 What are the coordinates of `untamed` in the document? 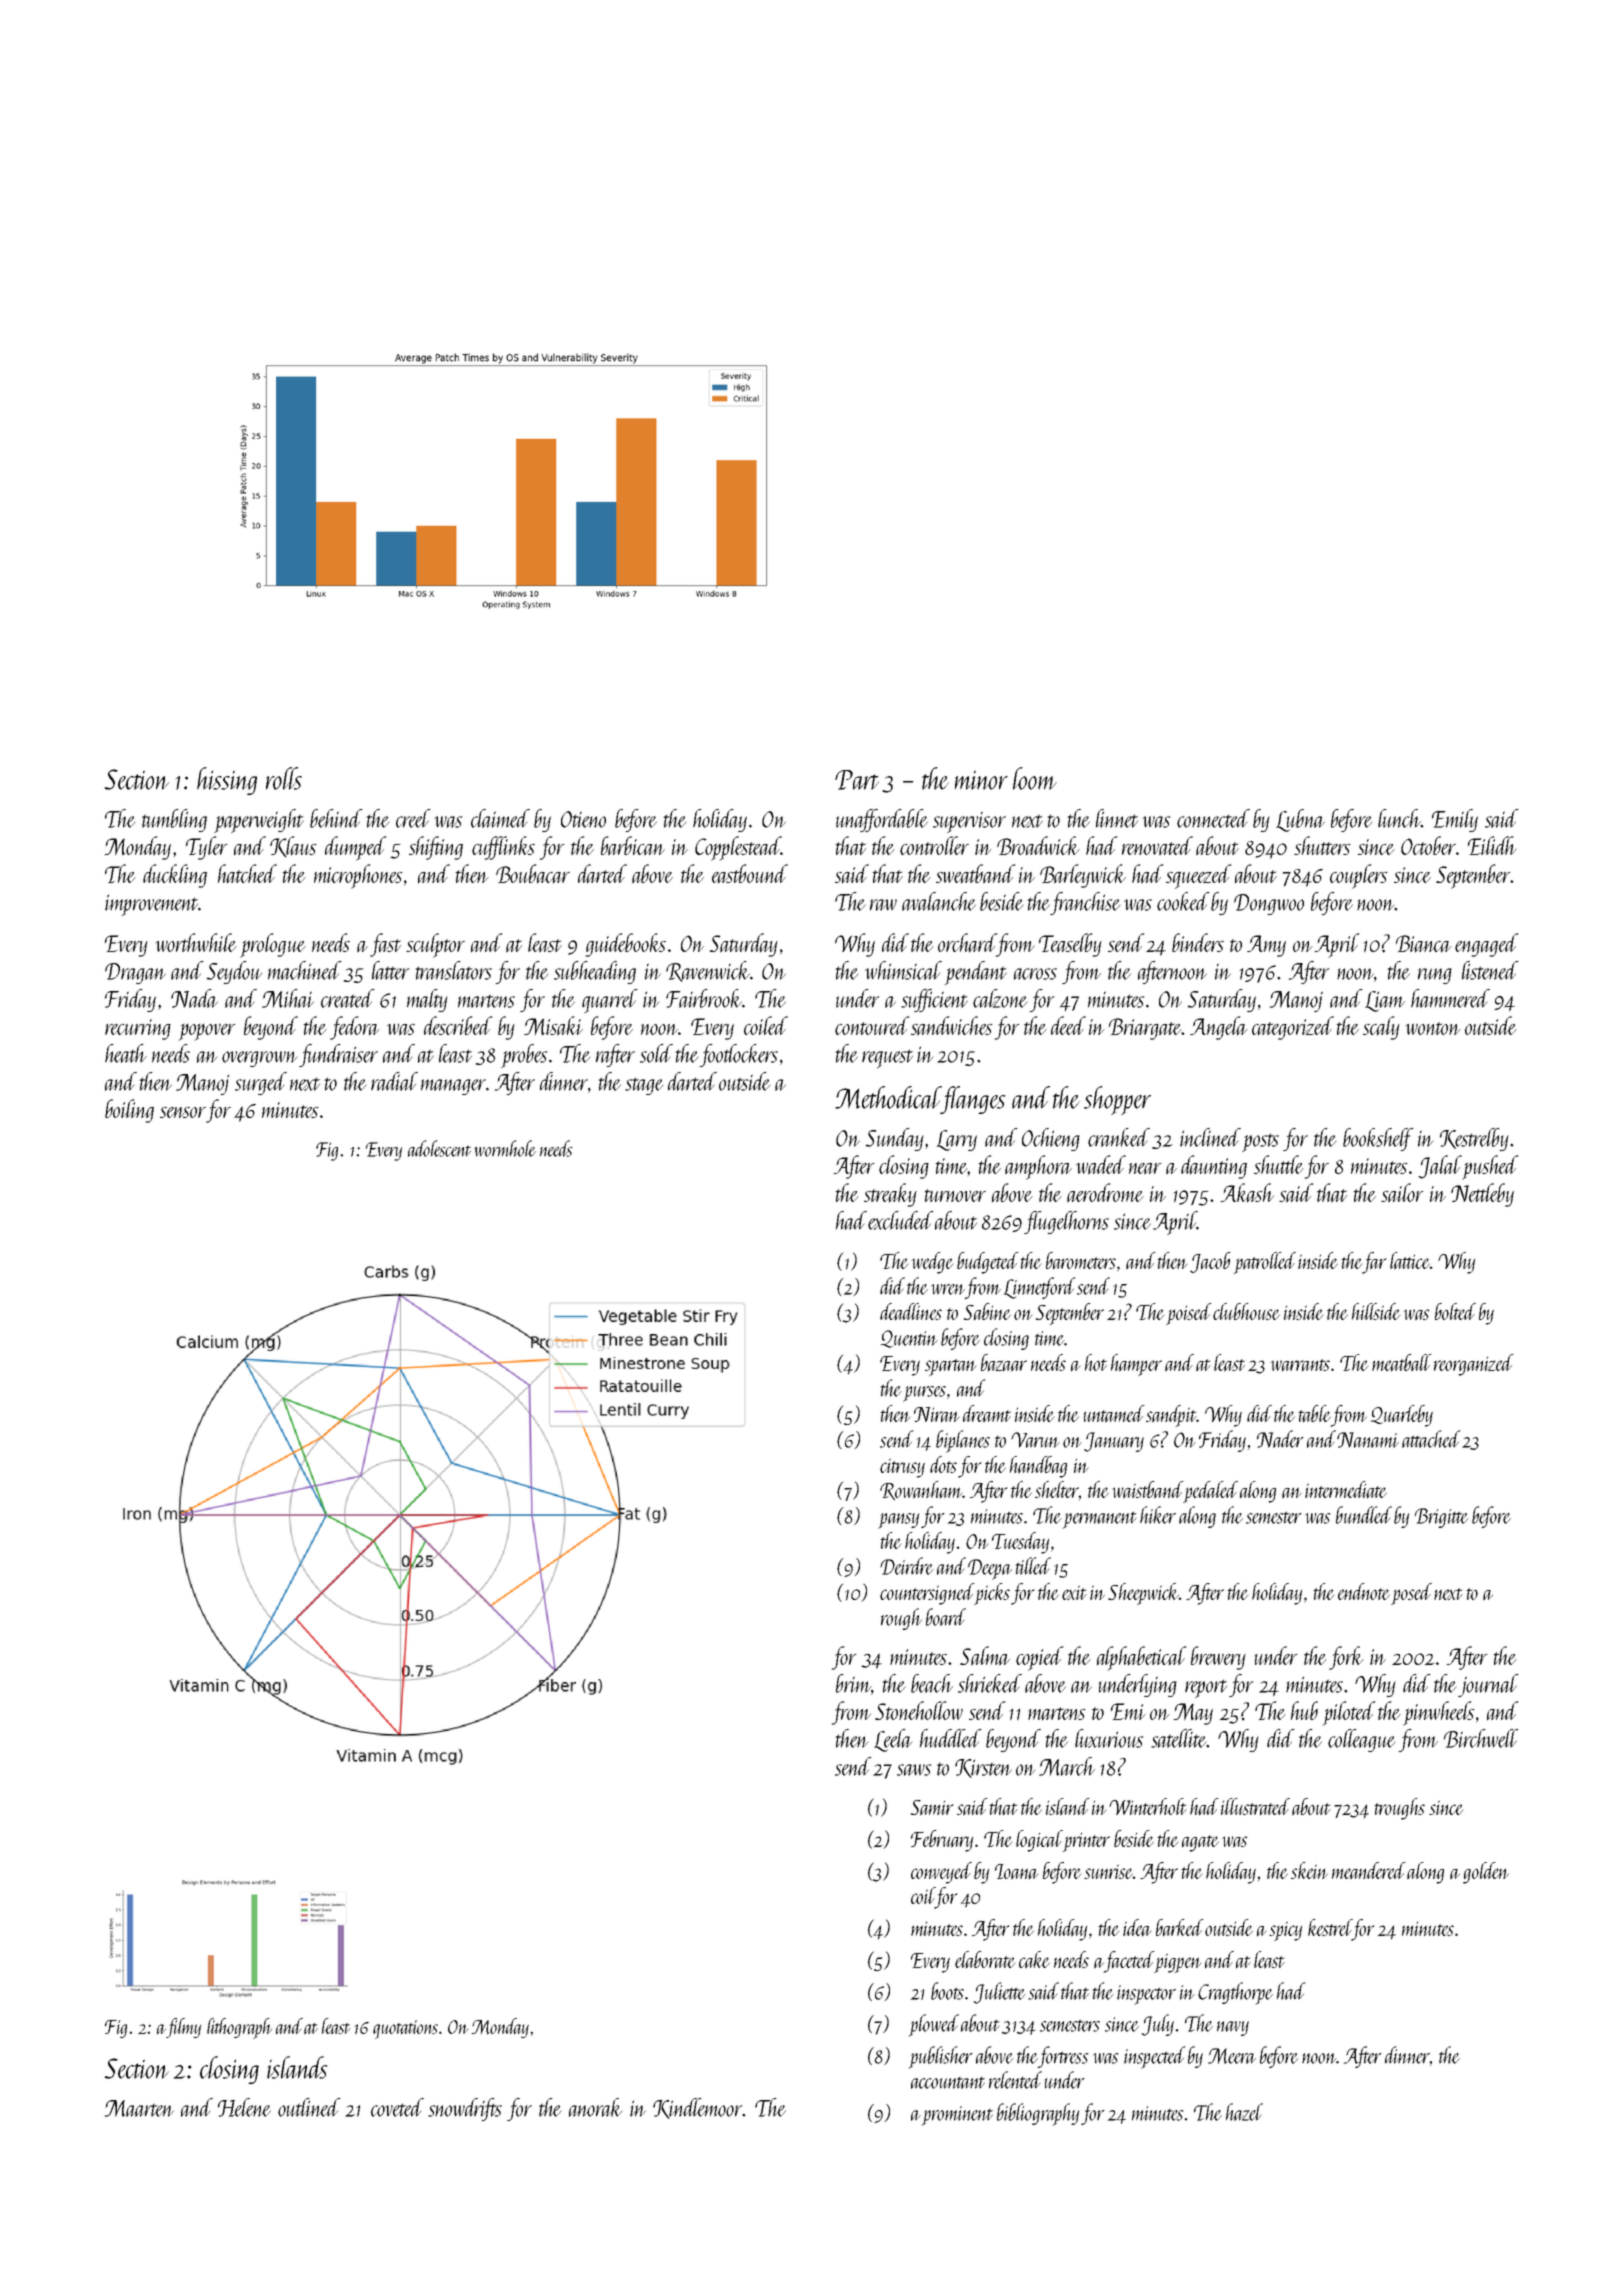 It's located at (1114, 1413).
